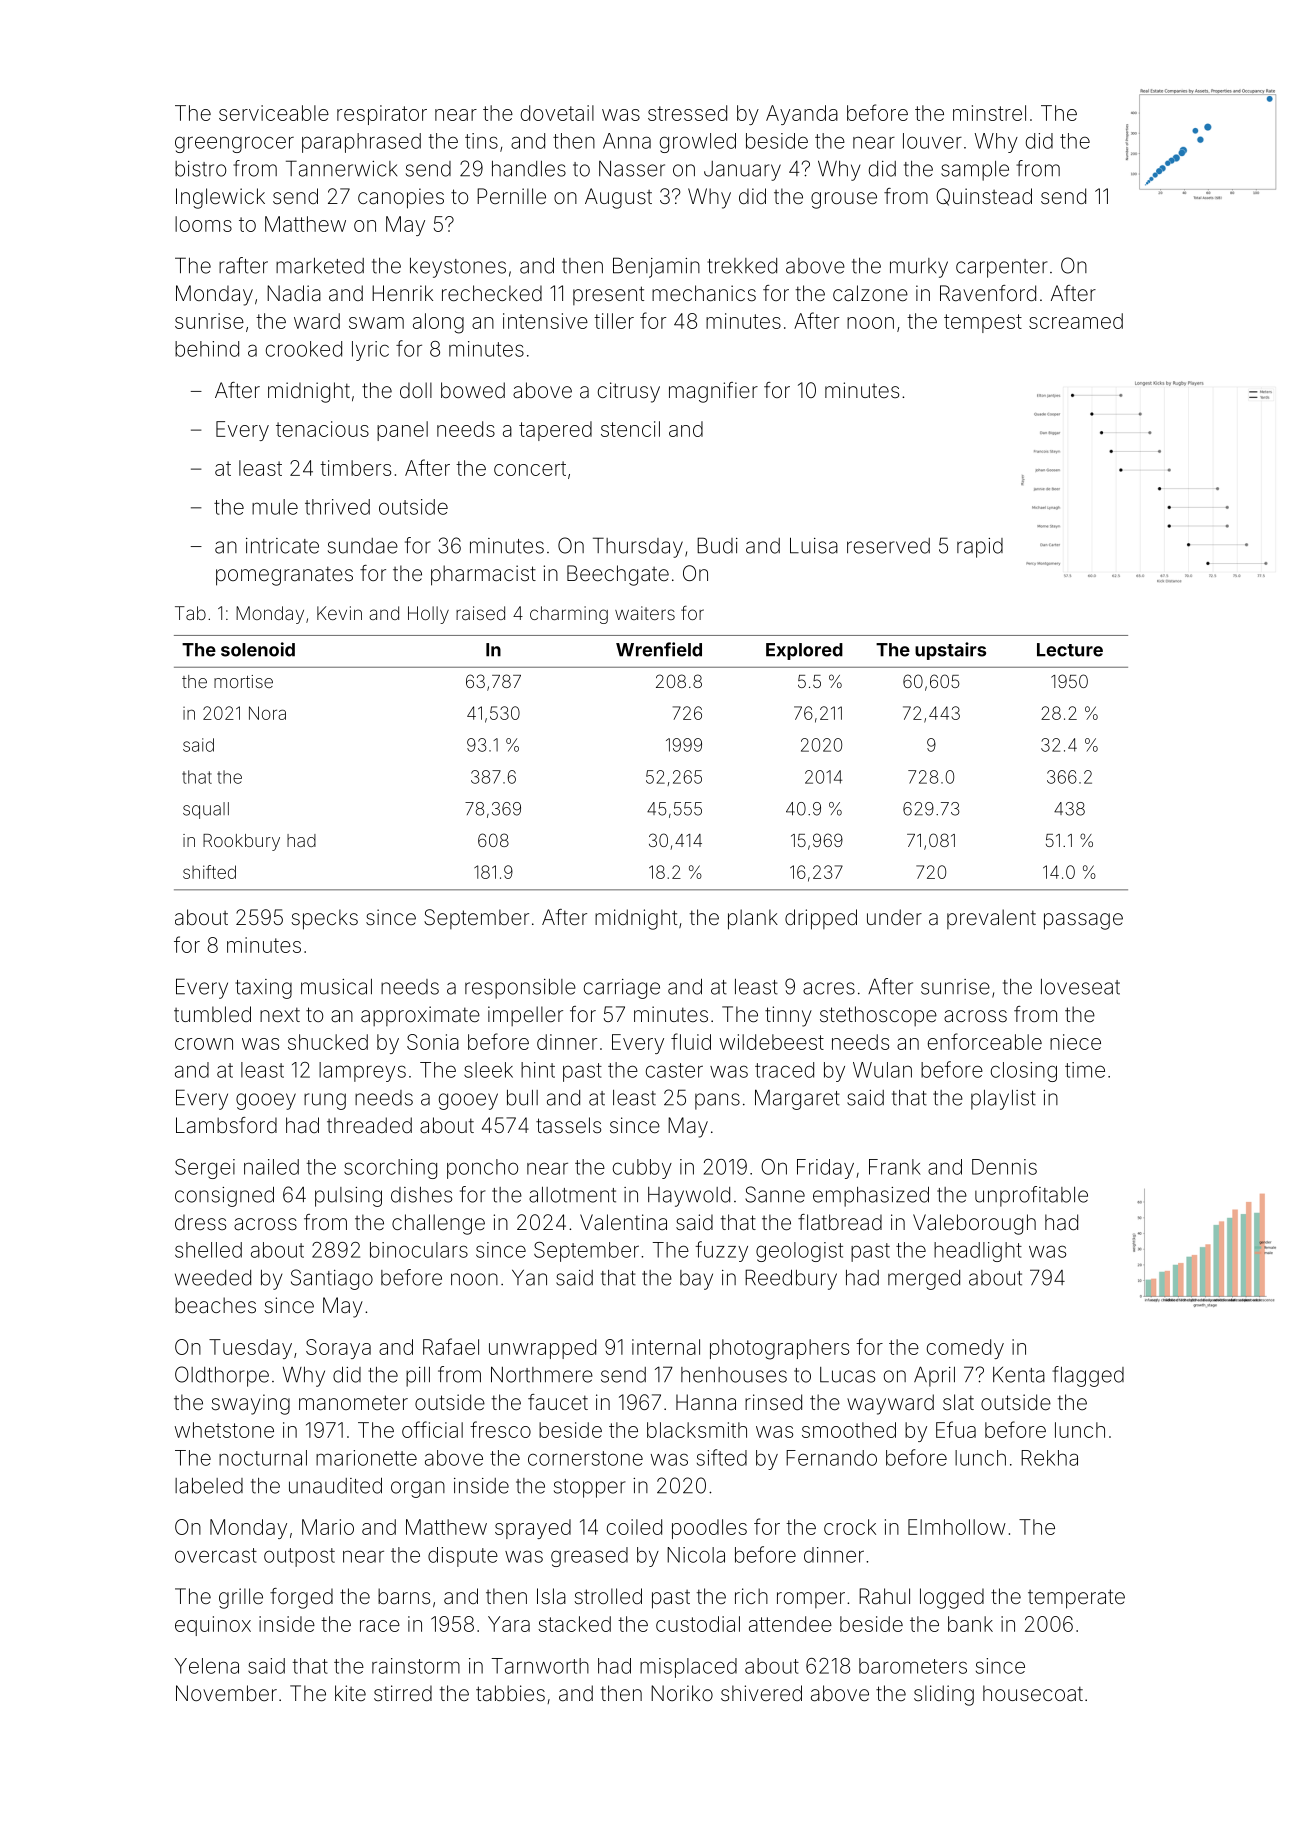 This page has width=1302, height=1841. Describe the element at coordinates (568, 1125) in the page. I see `tassels` at that location.
